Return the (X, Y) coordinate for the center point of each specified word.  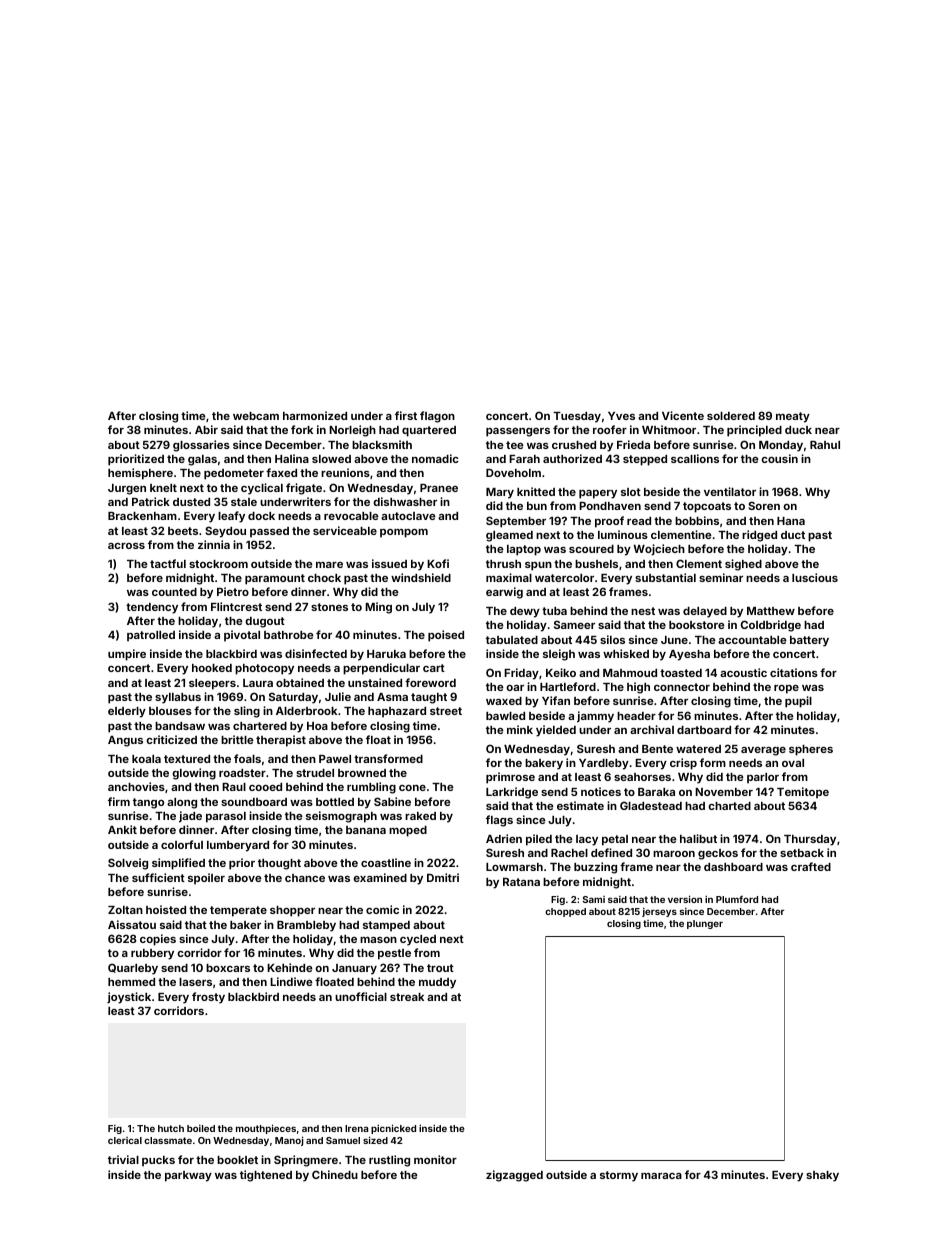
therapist (281, 741)
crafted (811, 866)
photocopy (264, 669)
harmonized (315, 415)
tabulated (512, 640)
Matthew (771, 611)
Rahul (825, 445)
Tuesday (577, 417)
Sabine (392, 801)
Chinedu (335, 1174)
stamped (386, 926)
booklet (237, 1160)
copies (158, 940)
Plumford (737, 899)
